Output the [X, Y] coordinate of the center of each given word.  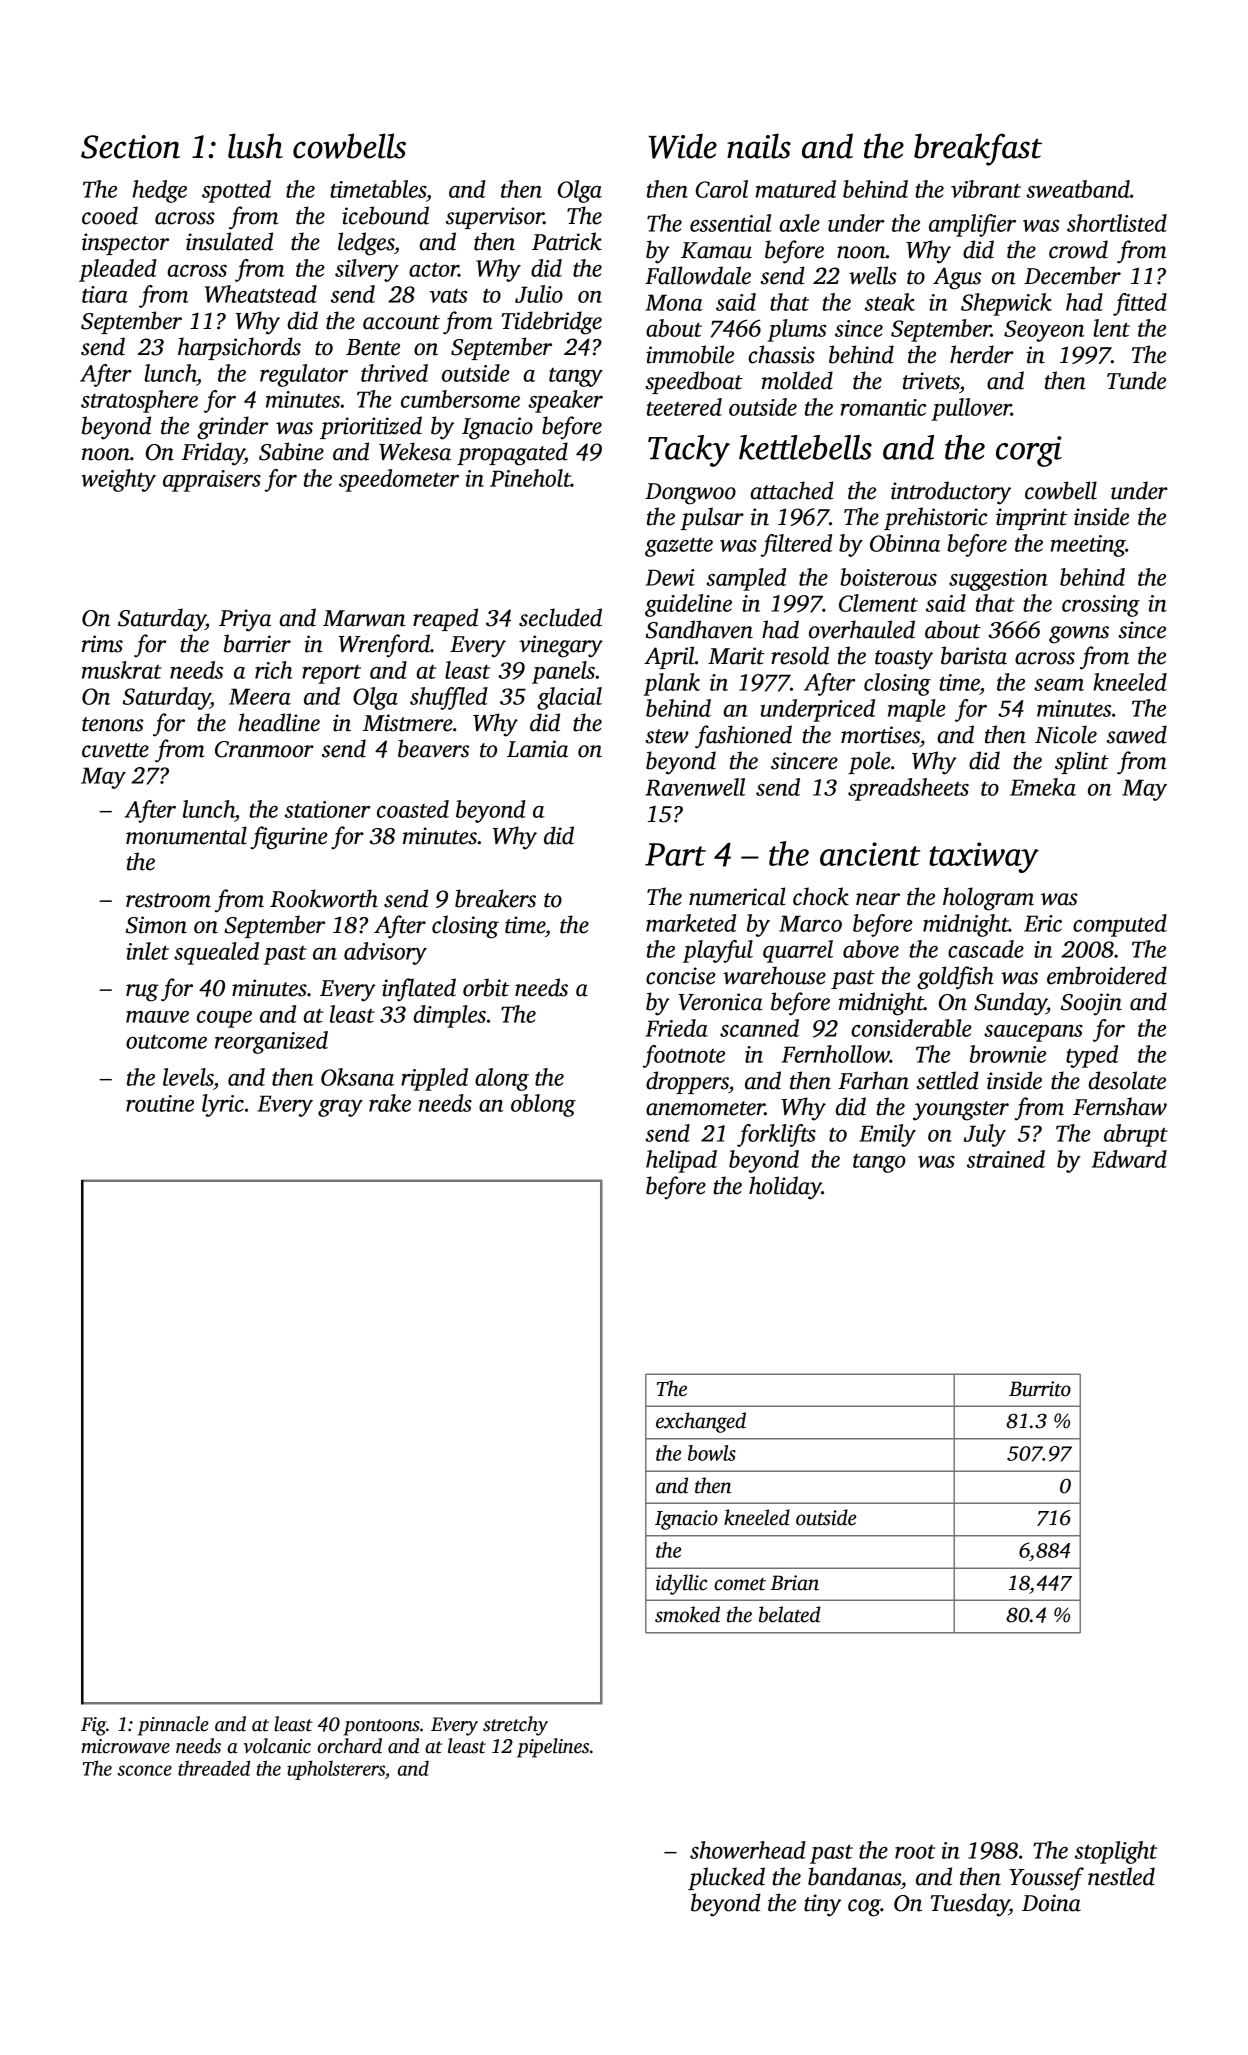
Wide [682, 146]
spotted [236, 191]
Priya [245, 620]
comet [740, 1584]
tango [879, 1163]
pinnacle [173, 1726]
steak [890, 302]
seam [1059, 685]
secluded [560, 617]
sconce [145, 1770]
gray [340, 1108]
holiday [785, 1188]
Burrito [1040, 1389]
